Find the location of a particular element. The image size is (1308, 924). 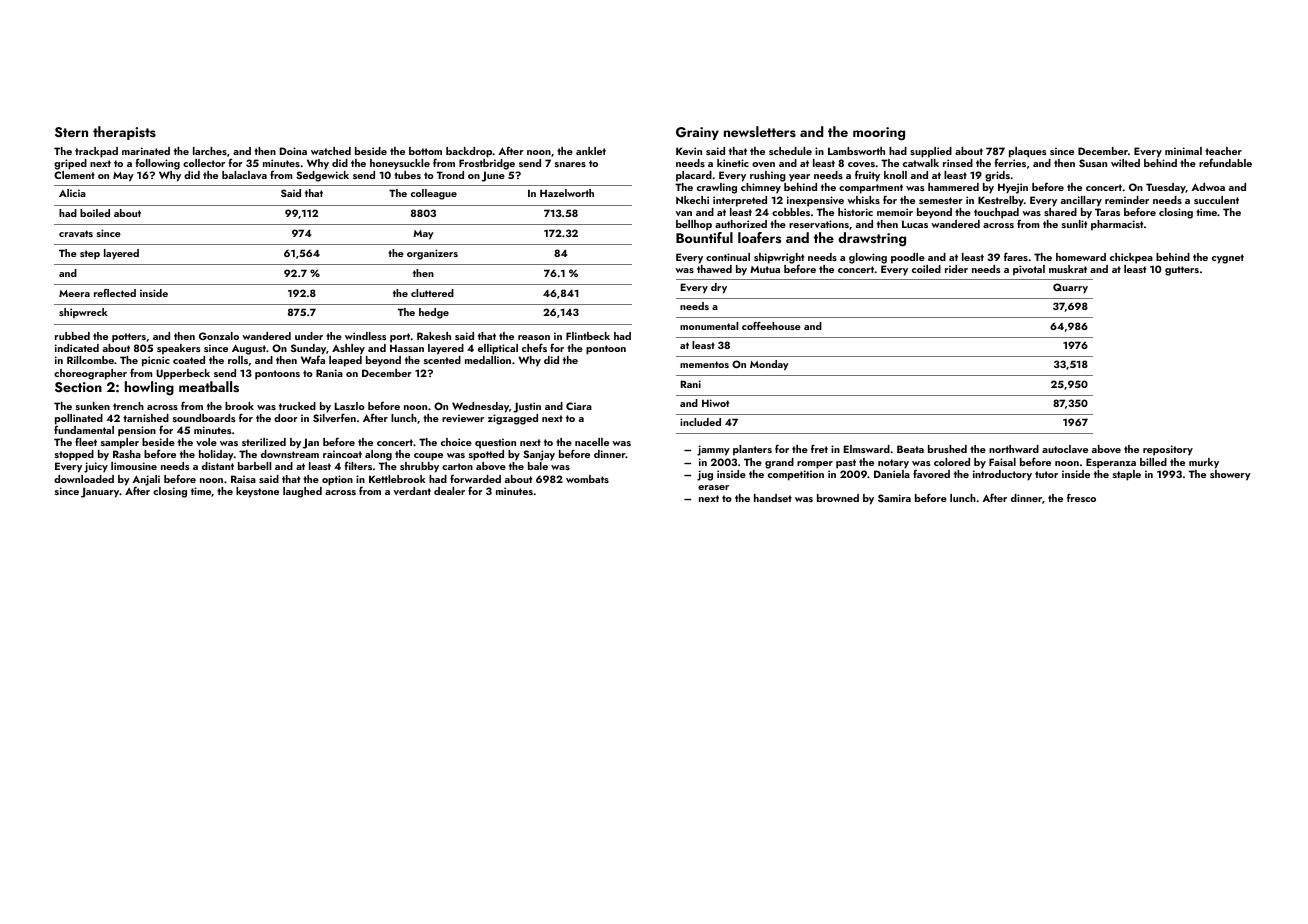

dry is located at coordinates (719, 288).
